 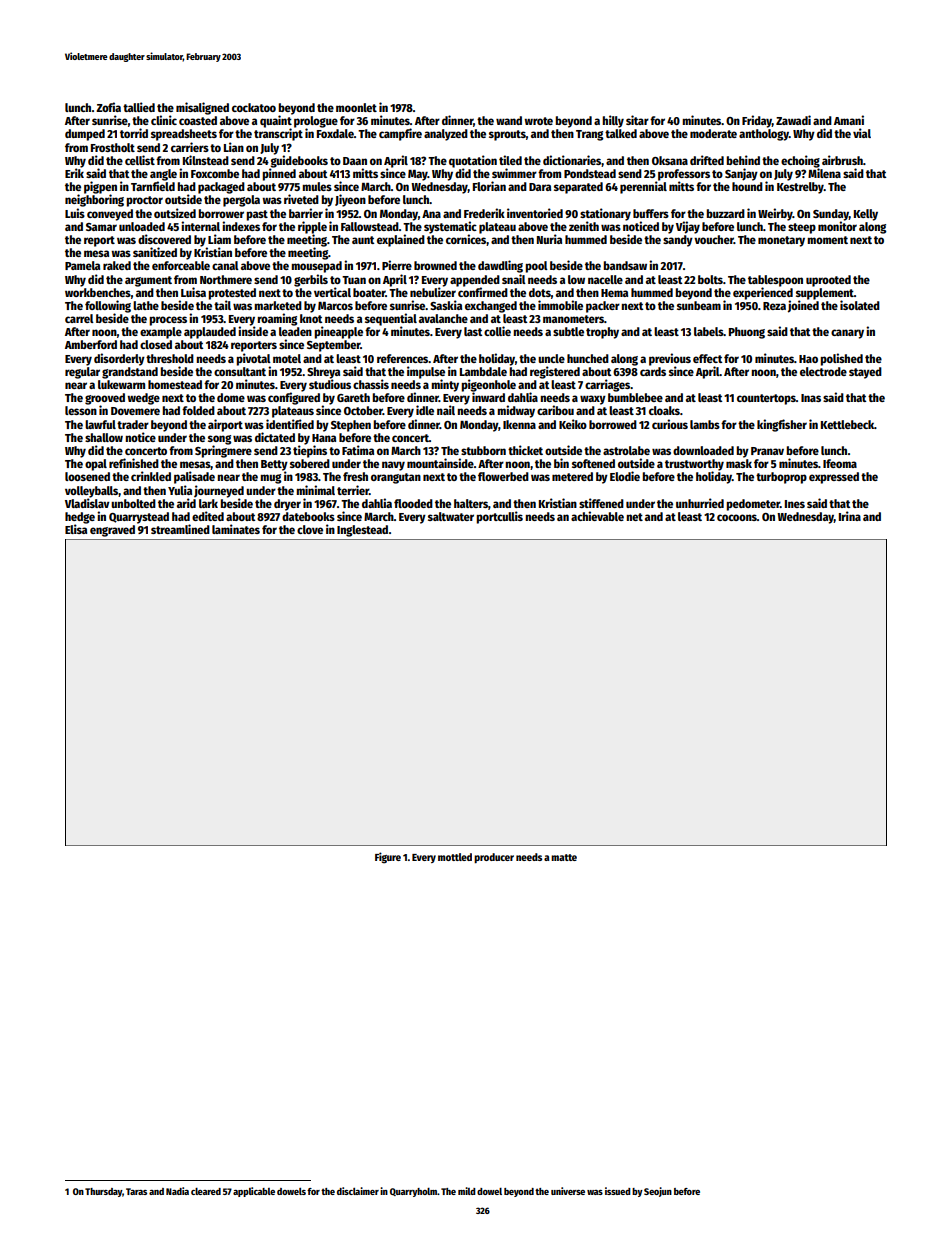 What do you see at coordinates (651, 213) in the page?
I see `buffers` at bounding box center [651, 213].
